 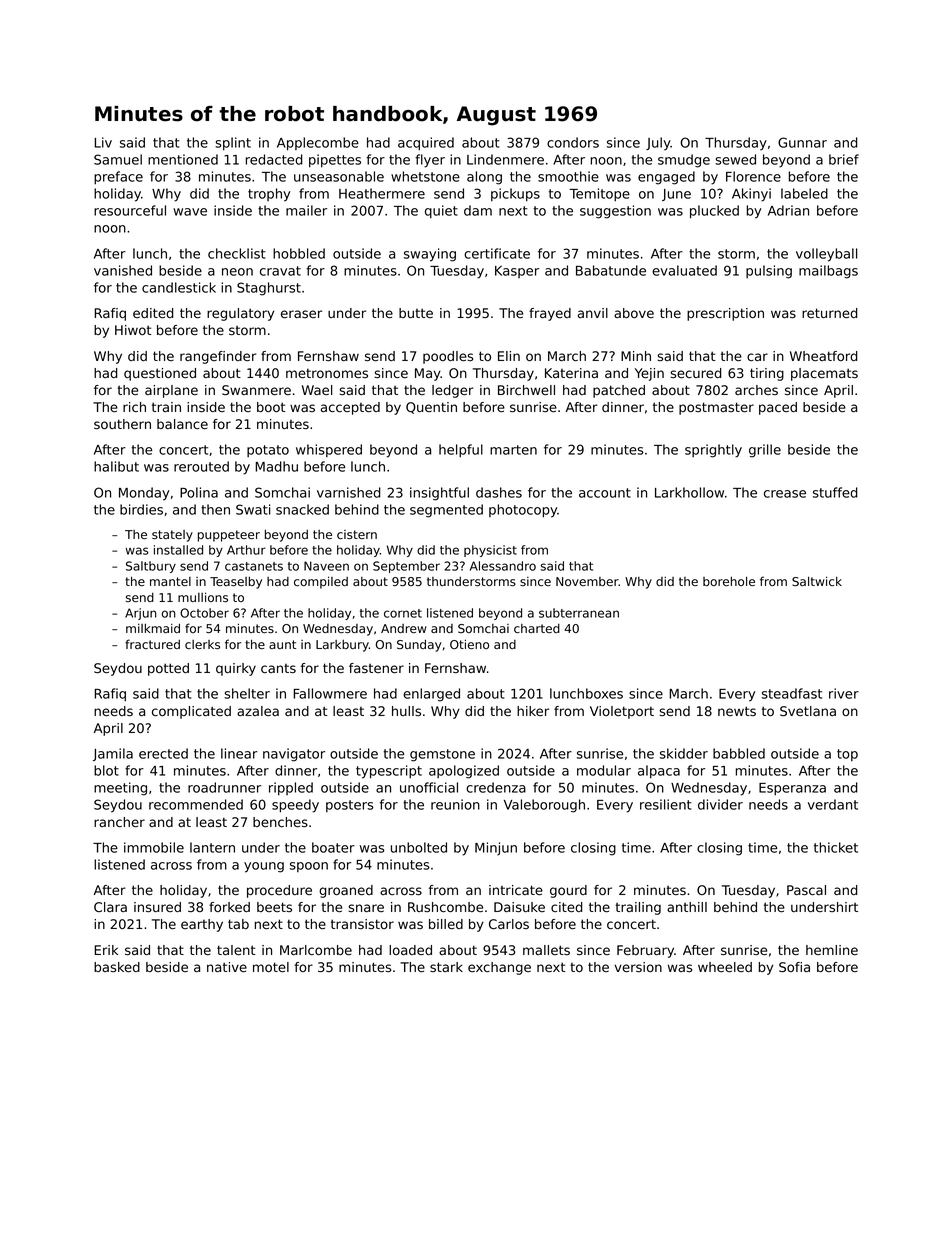 What do you see at coordinates (406, 711) in the screenshot?
I see `hulls` at bounding box center [406, 711].
